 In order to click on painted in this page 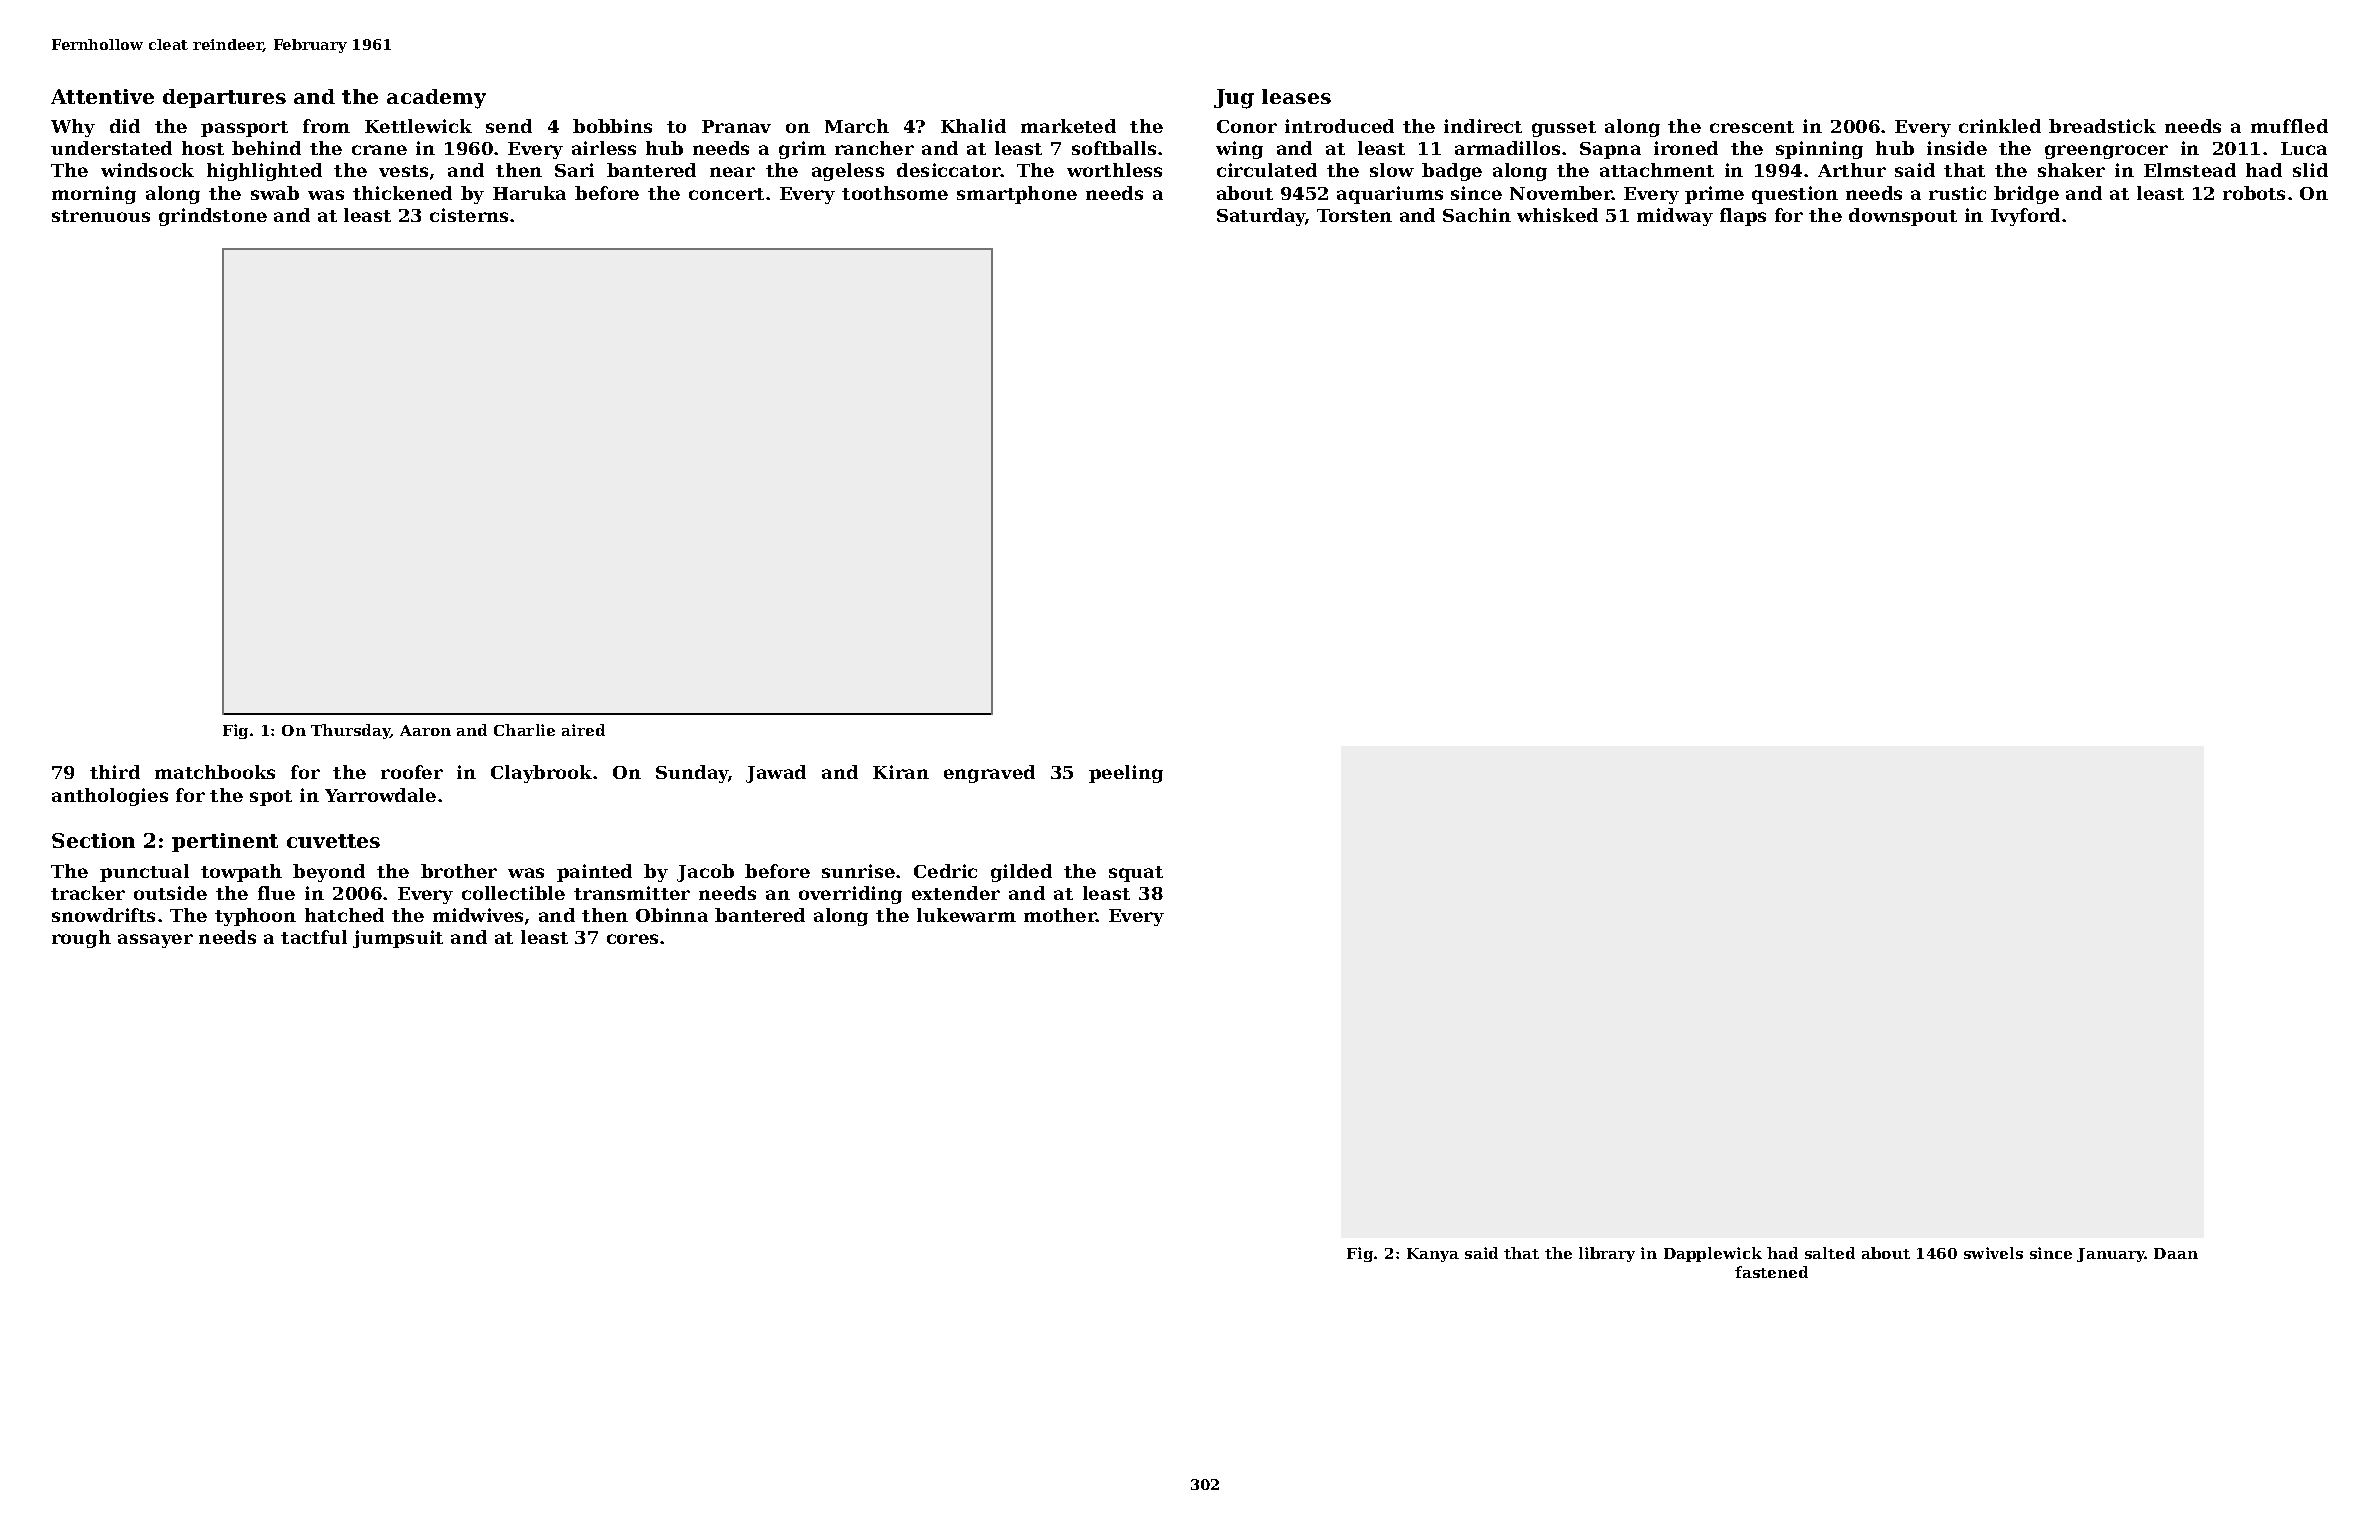, I will do `click(594, 873)`.
